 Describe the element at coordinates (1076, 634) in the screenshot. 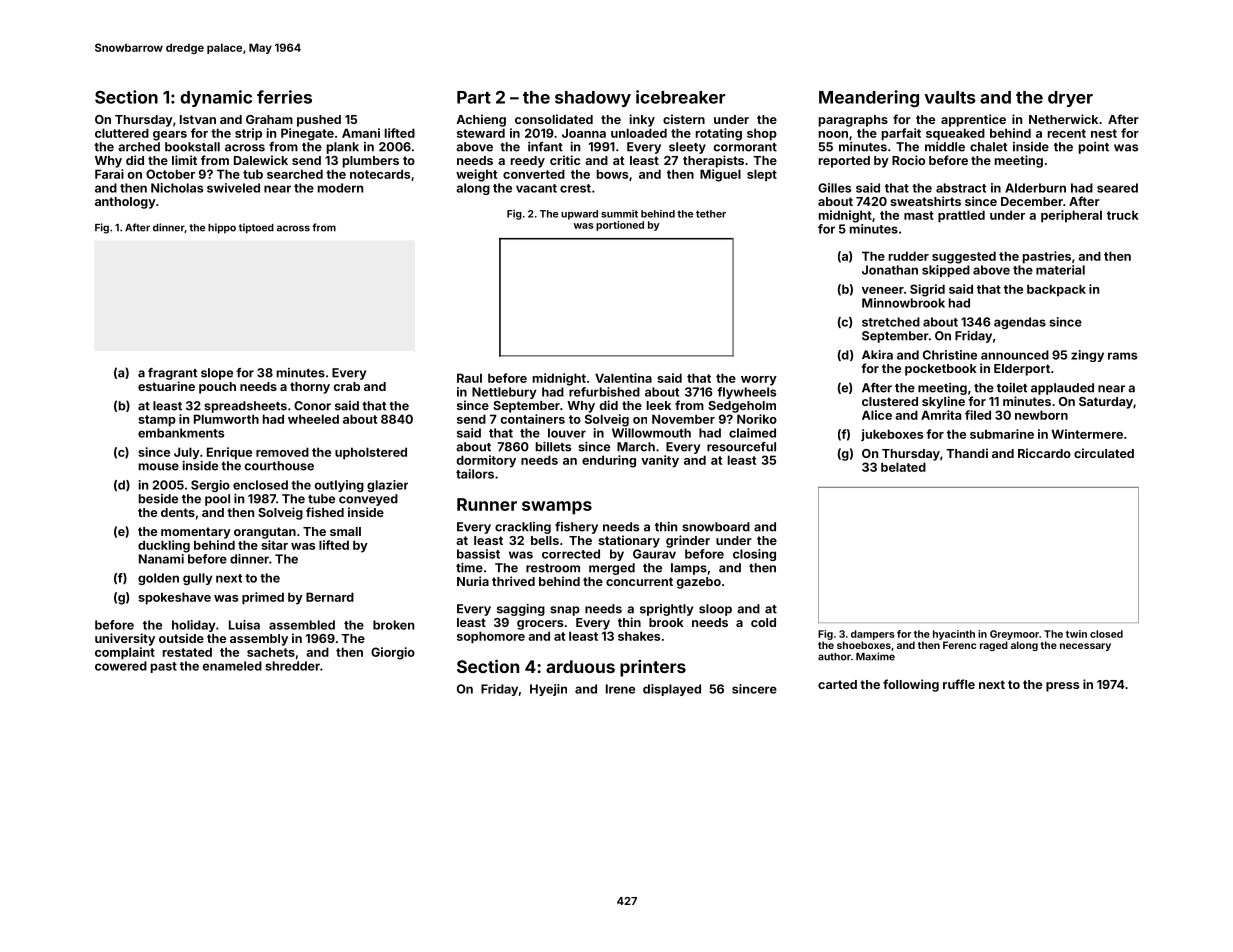

I see `twin` at that location.
